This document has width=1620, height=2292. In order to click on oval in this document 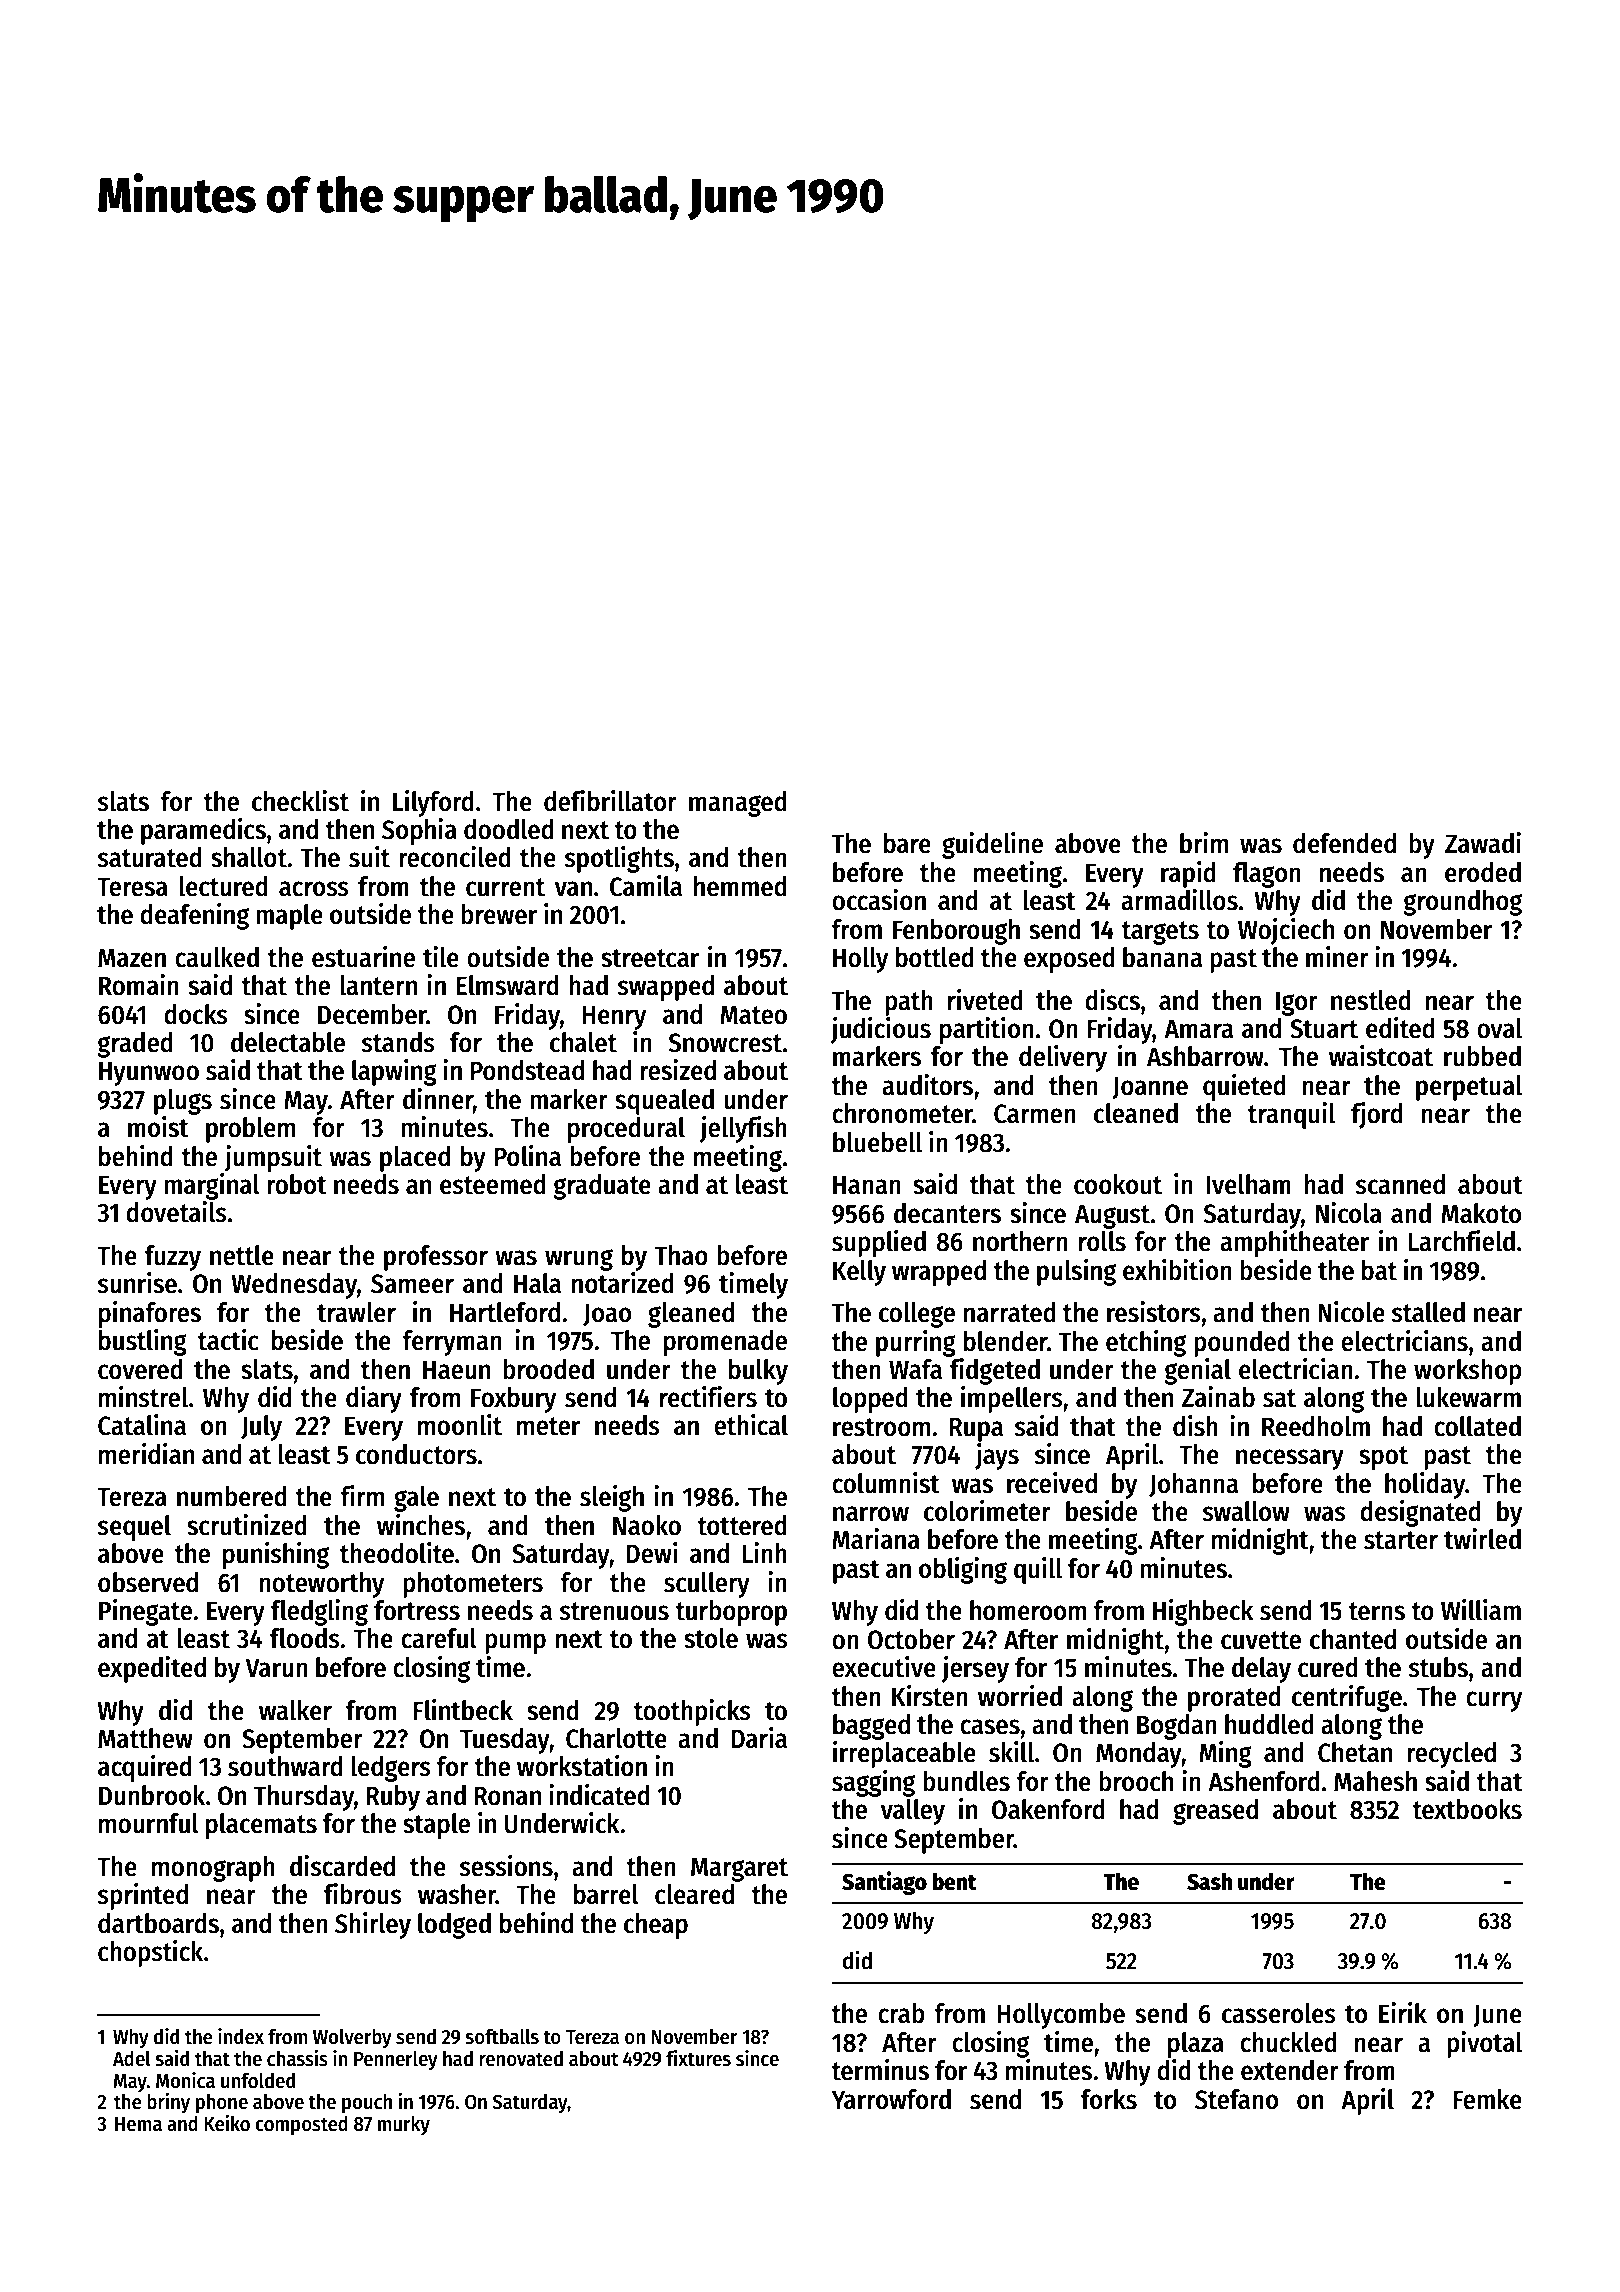, I will do `click(1499, 1028)`.
